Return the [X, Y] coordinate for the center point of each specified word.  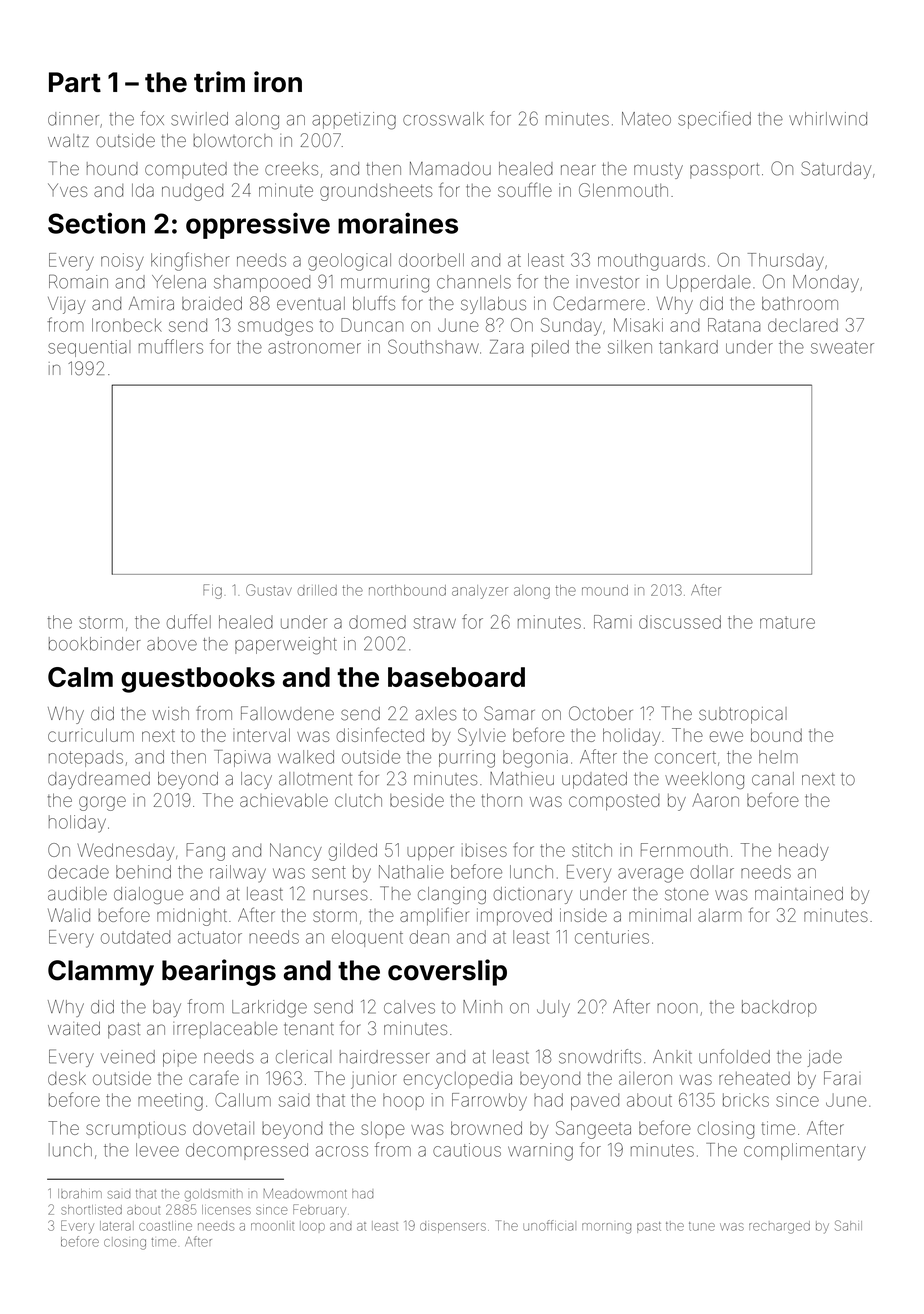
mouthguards [651, 262]
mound [605, 590]
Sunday [571, 327]
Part [75, 82]
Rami [613, 622]
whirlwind [828, 119]
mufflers [171, 346]
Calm [80, 677]
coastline [165, 1226]
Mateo [646, 119]
